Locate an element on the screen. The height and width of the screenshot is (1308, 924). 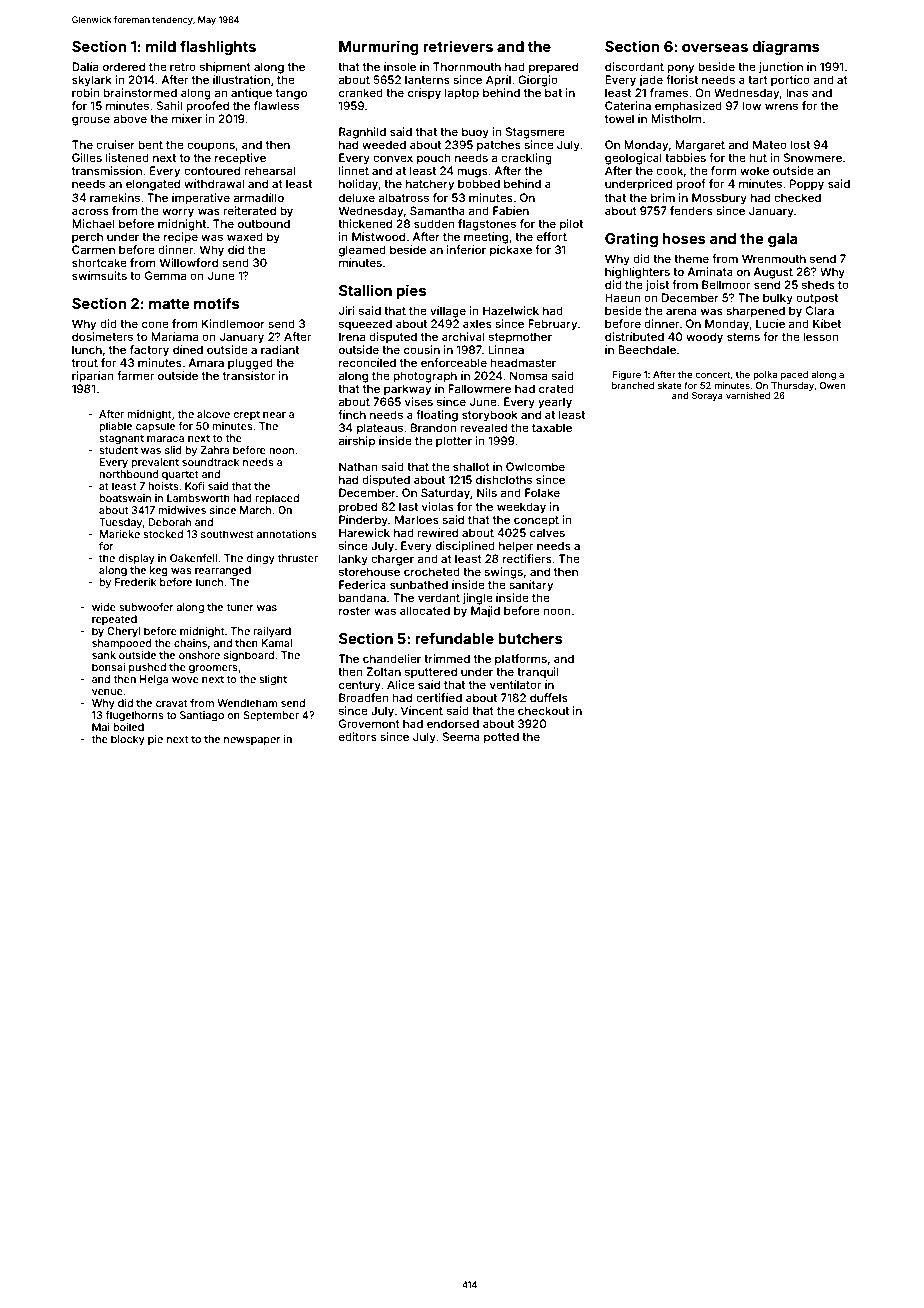
butchers is located at coordinates (530, 638).
